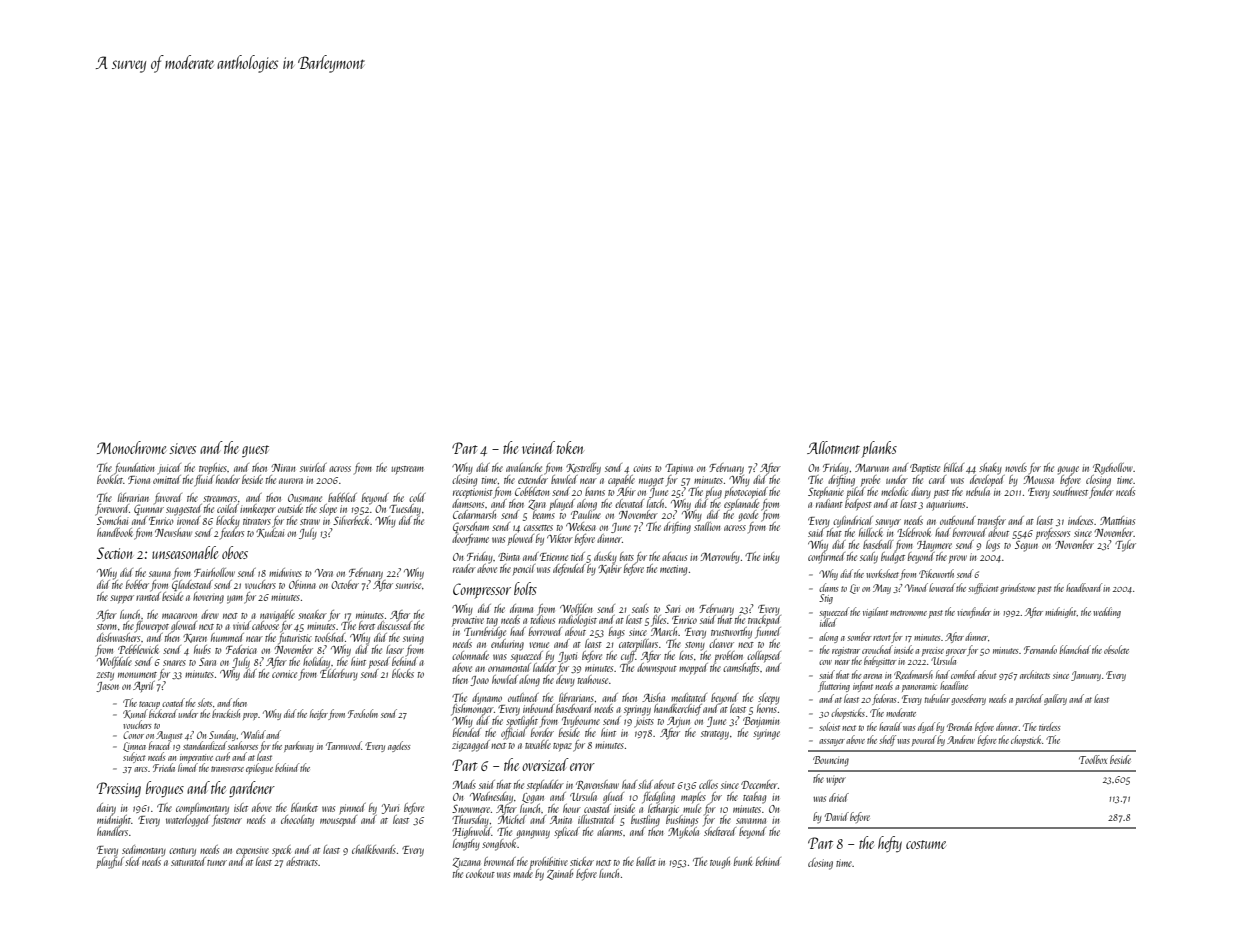  I want to click on syringe, so click(766, 734).
